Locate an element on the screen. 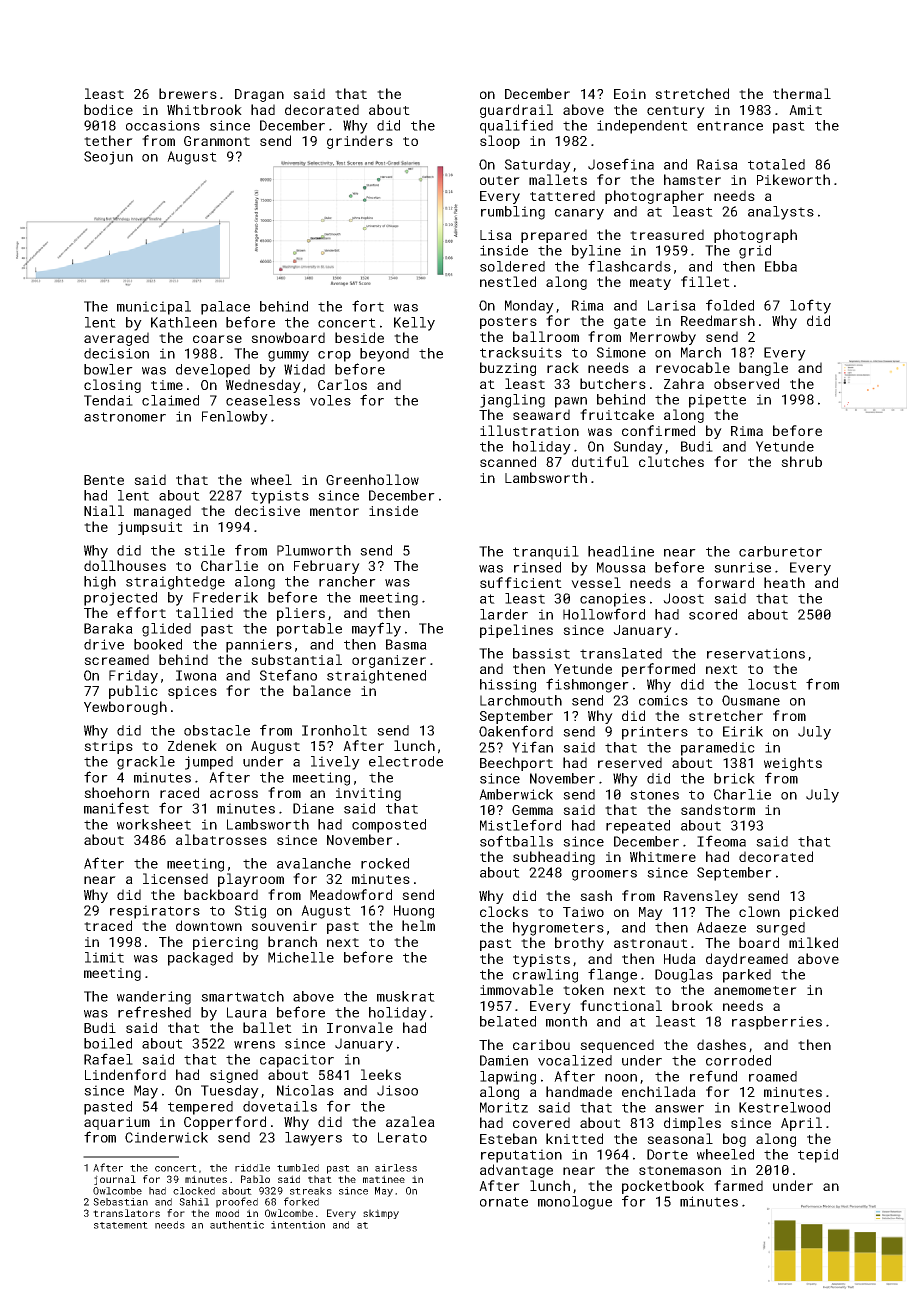 The width and height of the screenshot is (924, 1308). tepid is located at coordinates (818, 1156).
